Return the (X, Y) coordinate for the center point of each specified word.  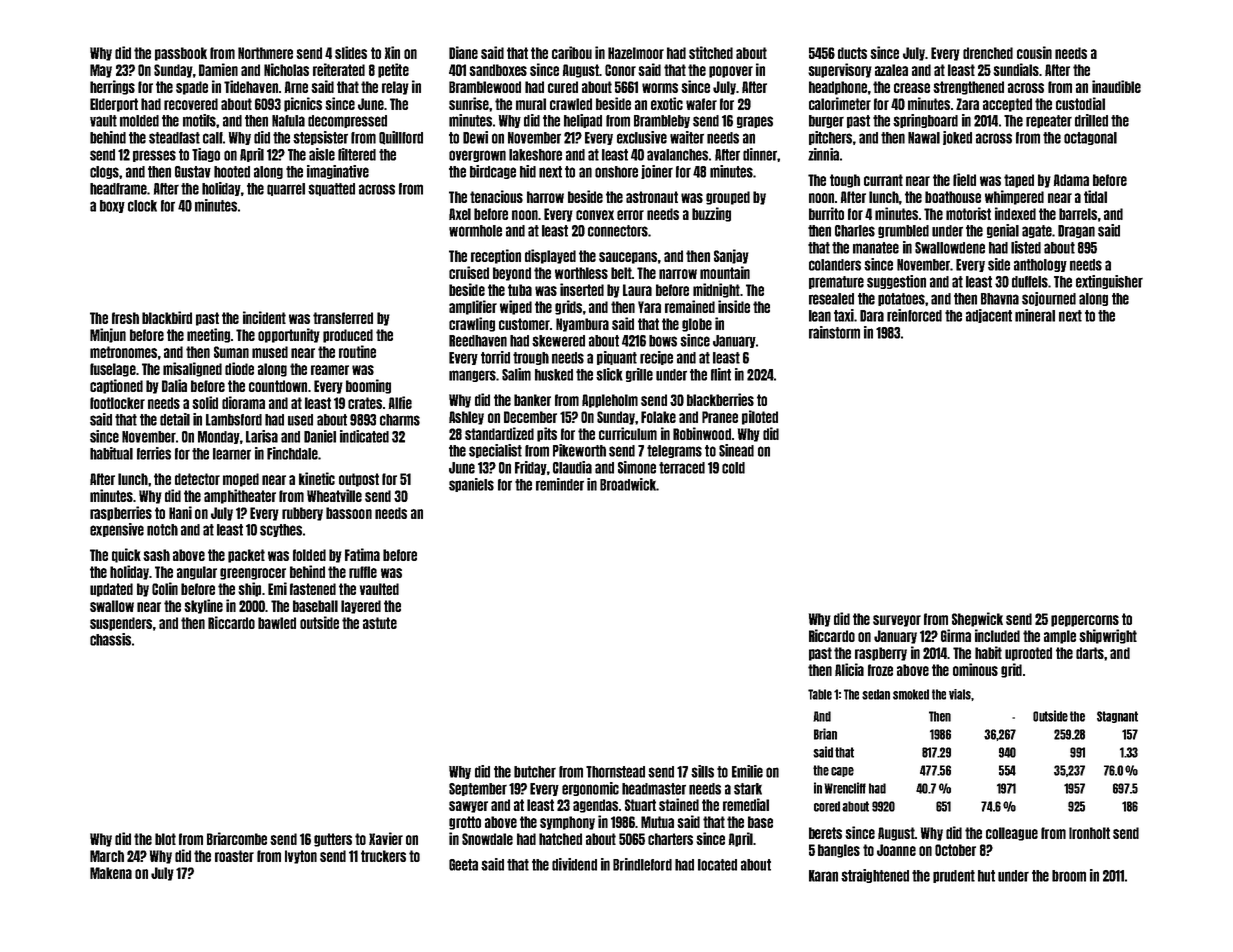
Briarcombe (237, 838)
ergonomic (590, 789)
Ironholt (1089, 833)
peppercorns (1085, 621)
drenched (988, 53)
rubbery (302, 514)
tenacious (496, 196)
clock (142, 206)
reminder (560, 484)
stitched (711, 52)
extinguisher (1109, 282)
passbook (181, 54)
